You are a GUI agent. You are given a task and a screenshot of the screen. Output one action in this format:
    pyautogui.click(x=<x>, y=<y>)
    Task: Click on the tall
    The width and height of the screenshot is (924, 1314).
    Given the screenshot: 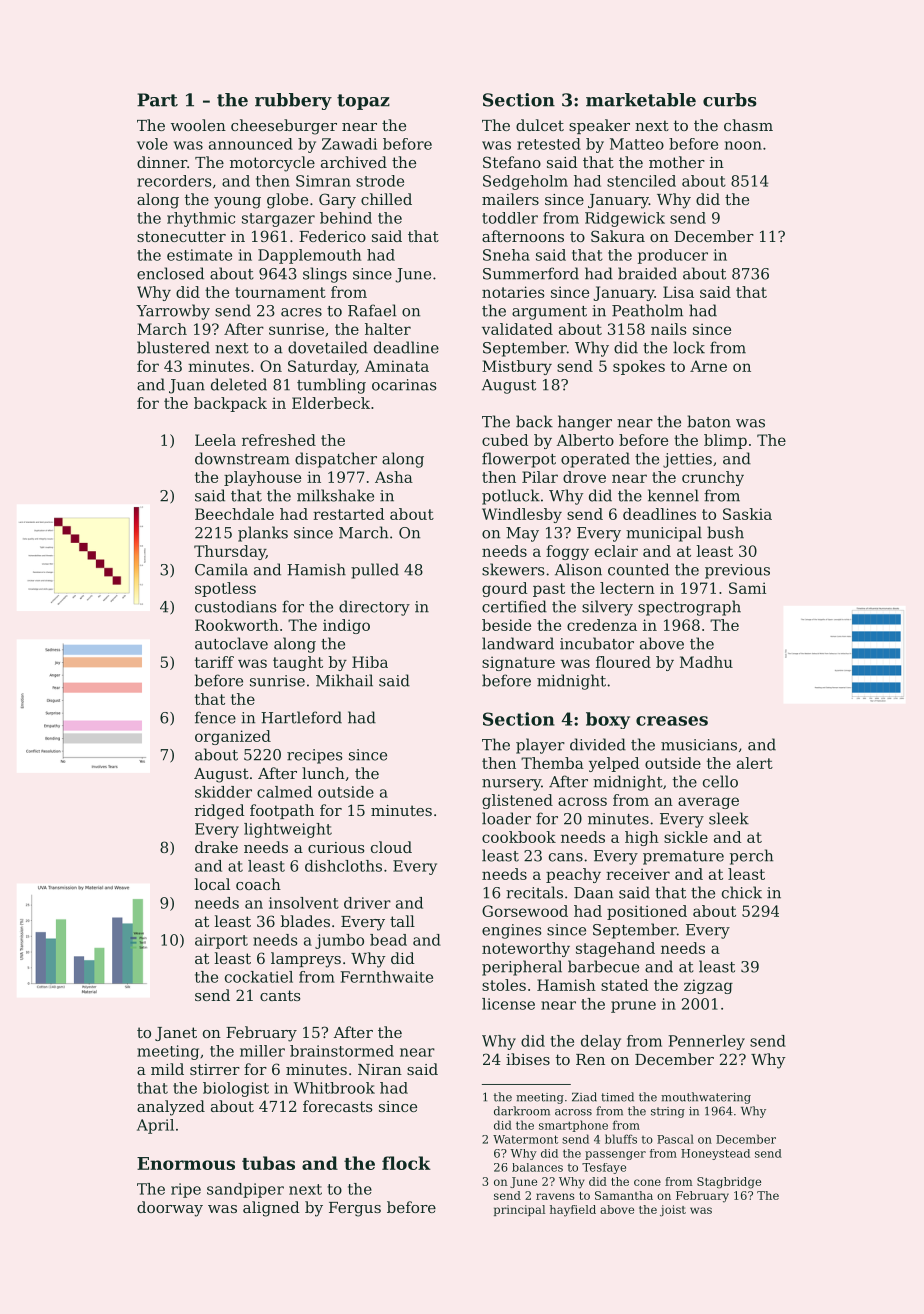 What is the action you would take?
    pyautogui.click(x=402, y=921)
